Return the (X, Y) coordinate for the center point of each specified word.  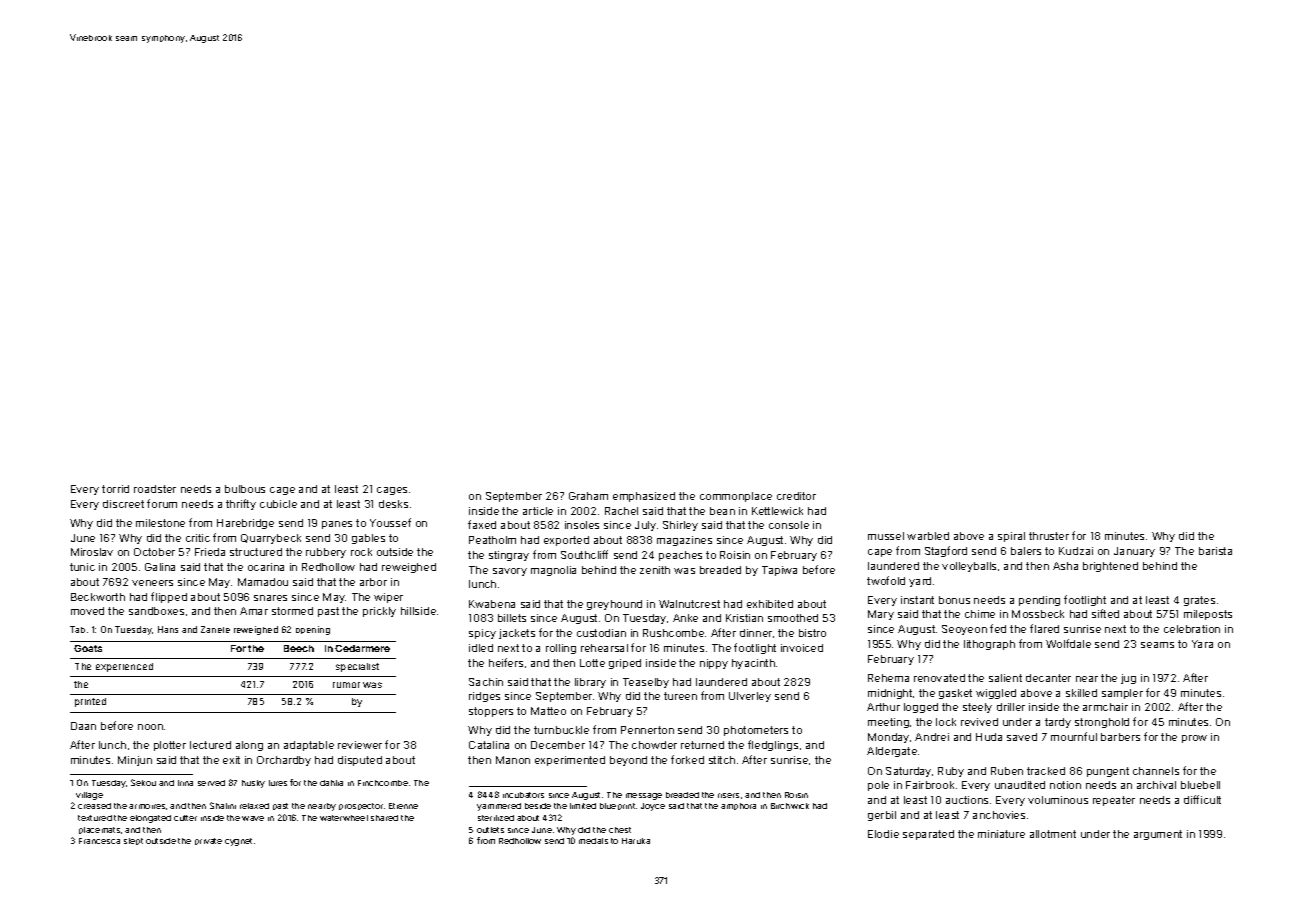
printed (90, 702)
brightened (1110, 567)
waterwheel (344, 818)
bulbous (245, 489)
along (249, 746)
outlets (490, 830)
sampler (1122, 694)
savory (510, 572)
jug (1128, 679)
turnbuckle (561, 730)
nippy (714, 664)
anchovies (999, 815)
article (538, 511)
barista (1215, 551)
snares (270, 598)
